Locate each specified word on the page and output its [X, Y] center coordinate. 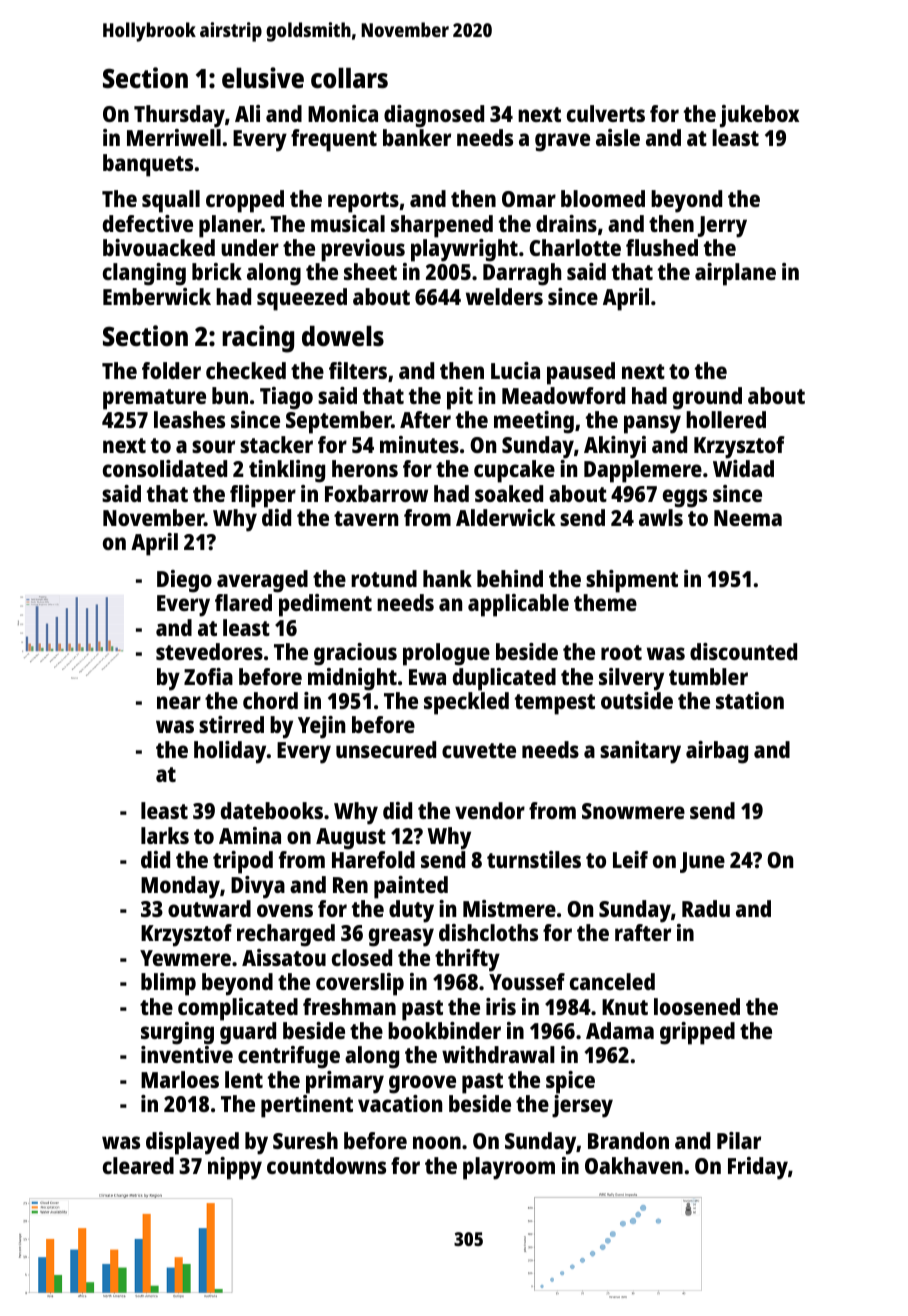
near [179, 702]
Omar [529, 199]
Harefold [373, 859]
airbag [717, 752]
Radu [706, 908]
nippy [235, 1168]
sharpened [442, 226]
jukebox [759, 116]
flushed [662, 247]
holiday [230, 752]
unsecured [386, 749]
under [250, 247]
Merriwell [174, 137]
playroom [509, 1168]
